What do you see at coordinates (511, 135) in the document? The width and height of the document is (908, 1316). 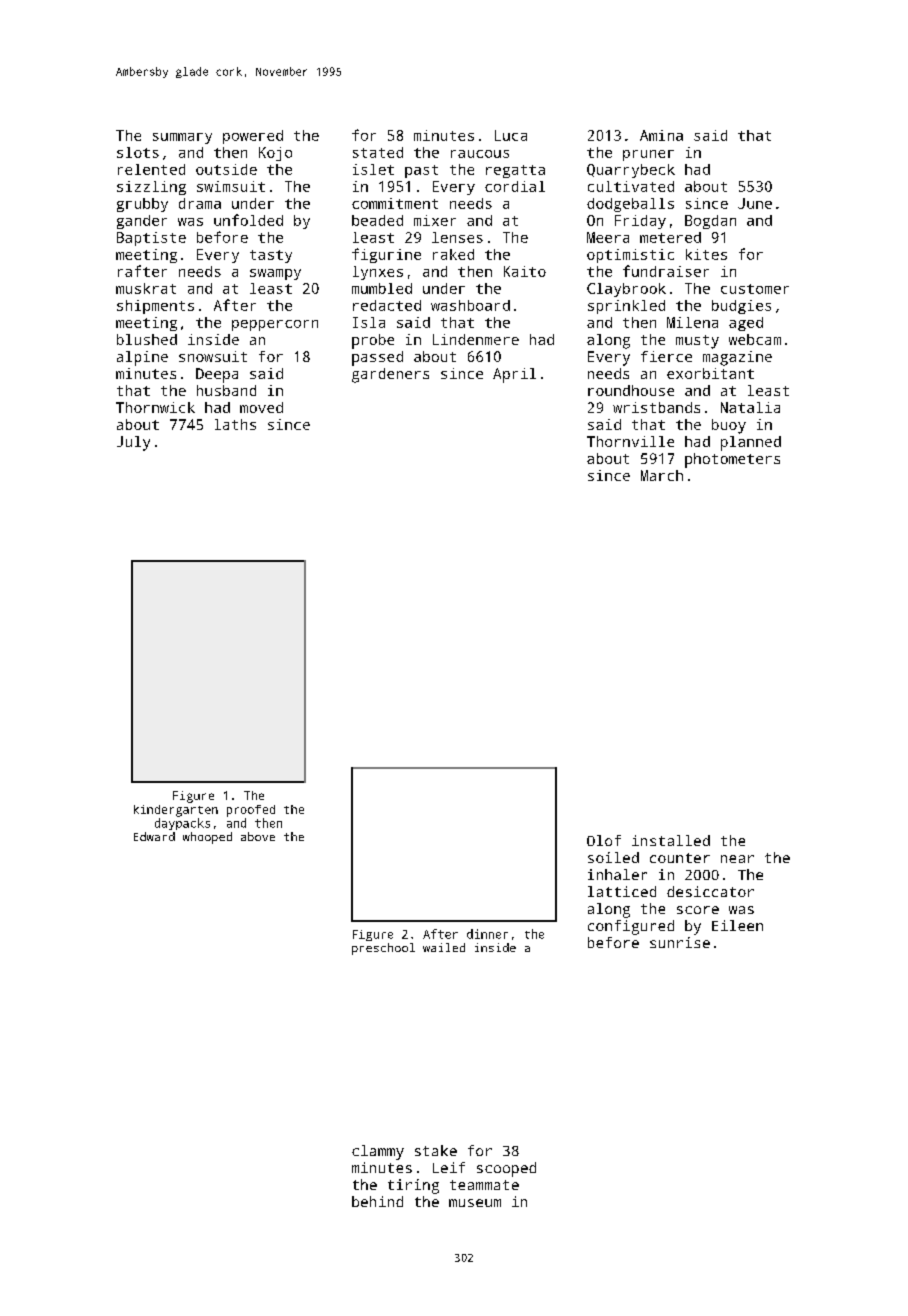 I see `Luca` at bounding box center [511, 135].
